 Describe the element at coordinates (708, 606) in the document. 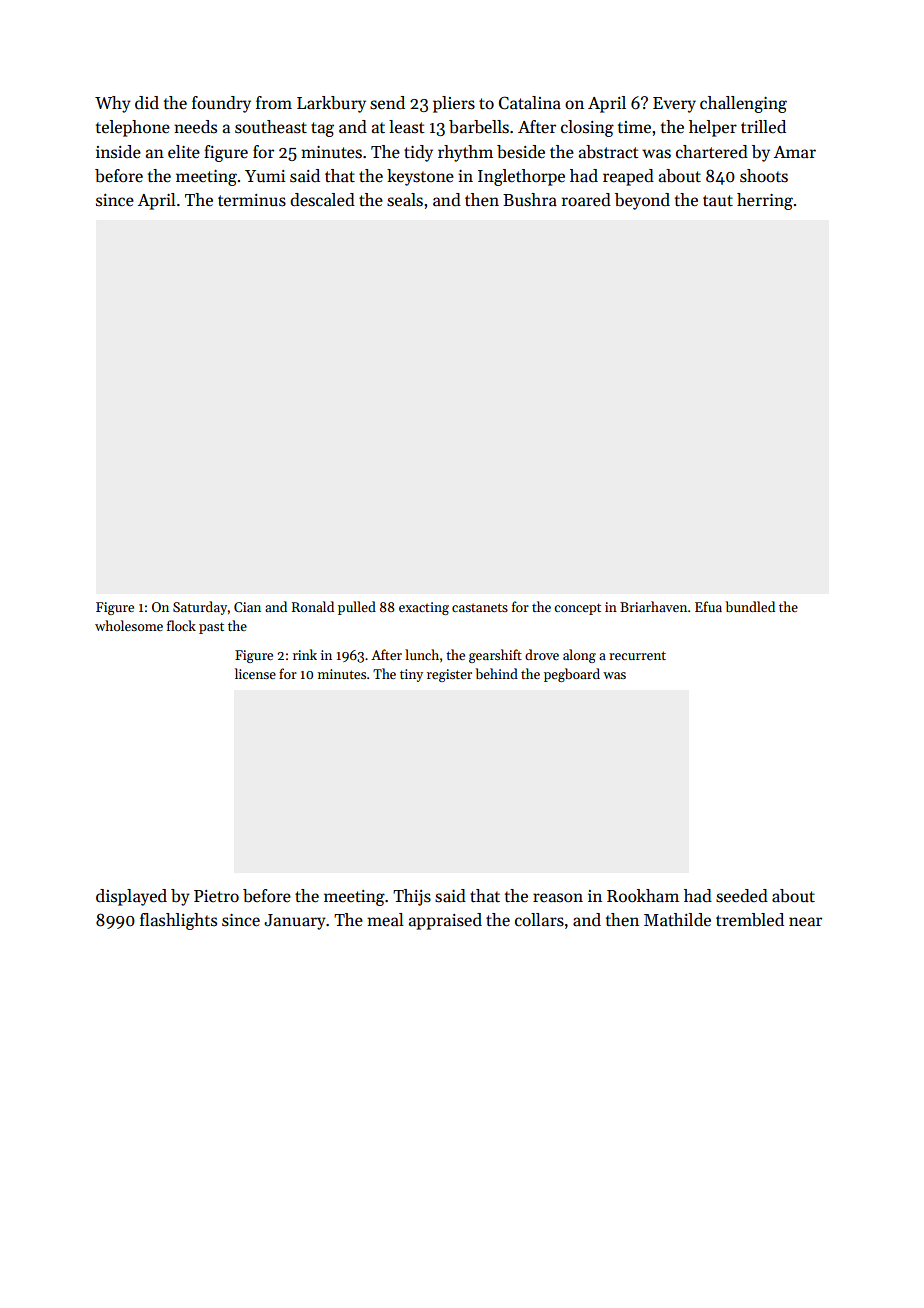

I see `Efua` at that location.
